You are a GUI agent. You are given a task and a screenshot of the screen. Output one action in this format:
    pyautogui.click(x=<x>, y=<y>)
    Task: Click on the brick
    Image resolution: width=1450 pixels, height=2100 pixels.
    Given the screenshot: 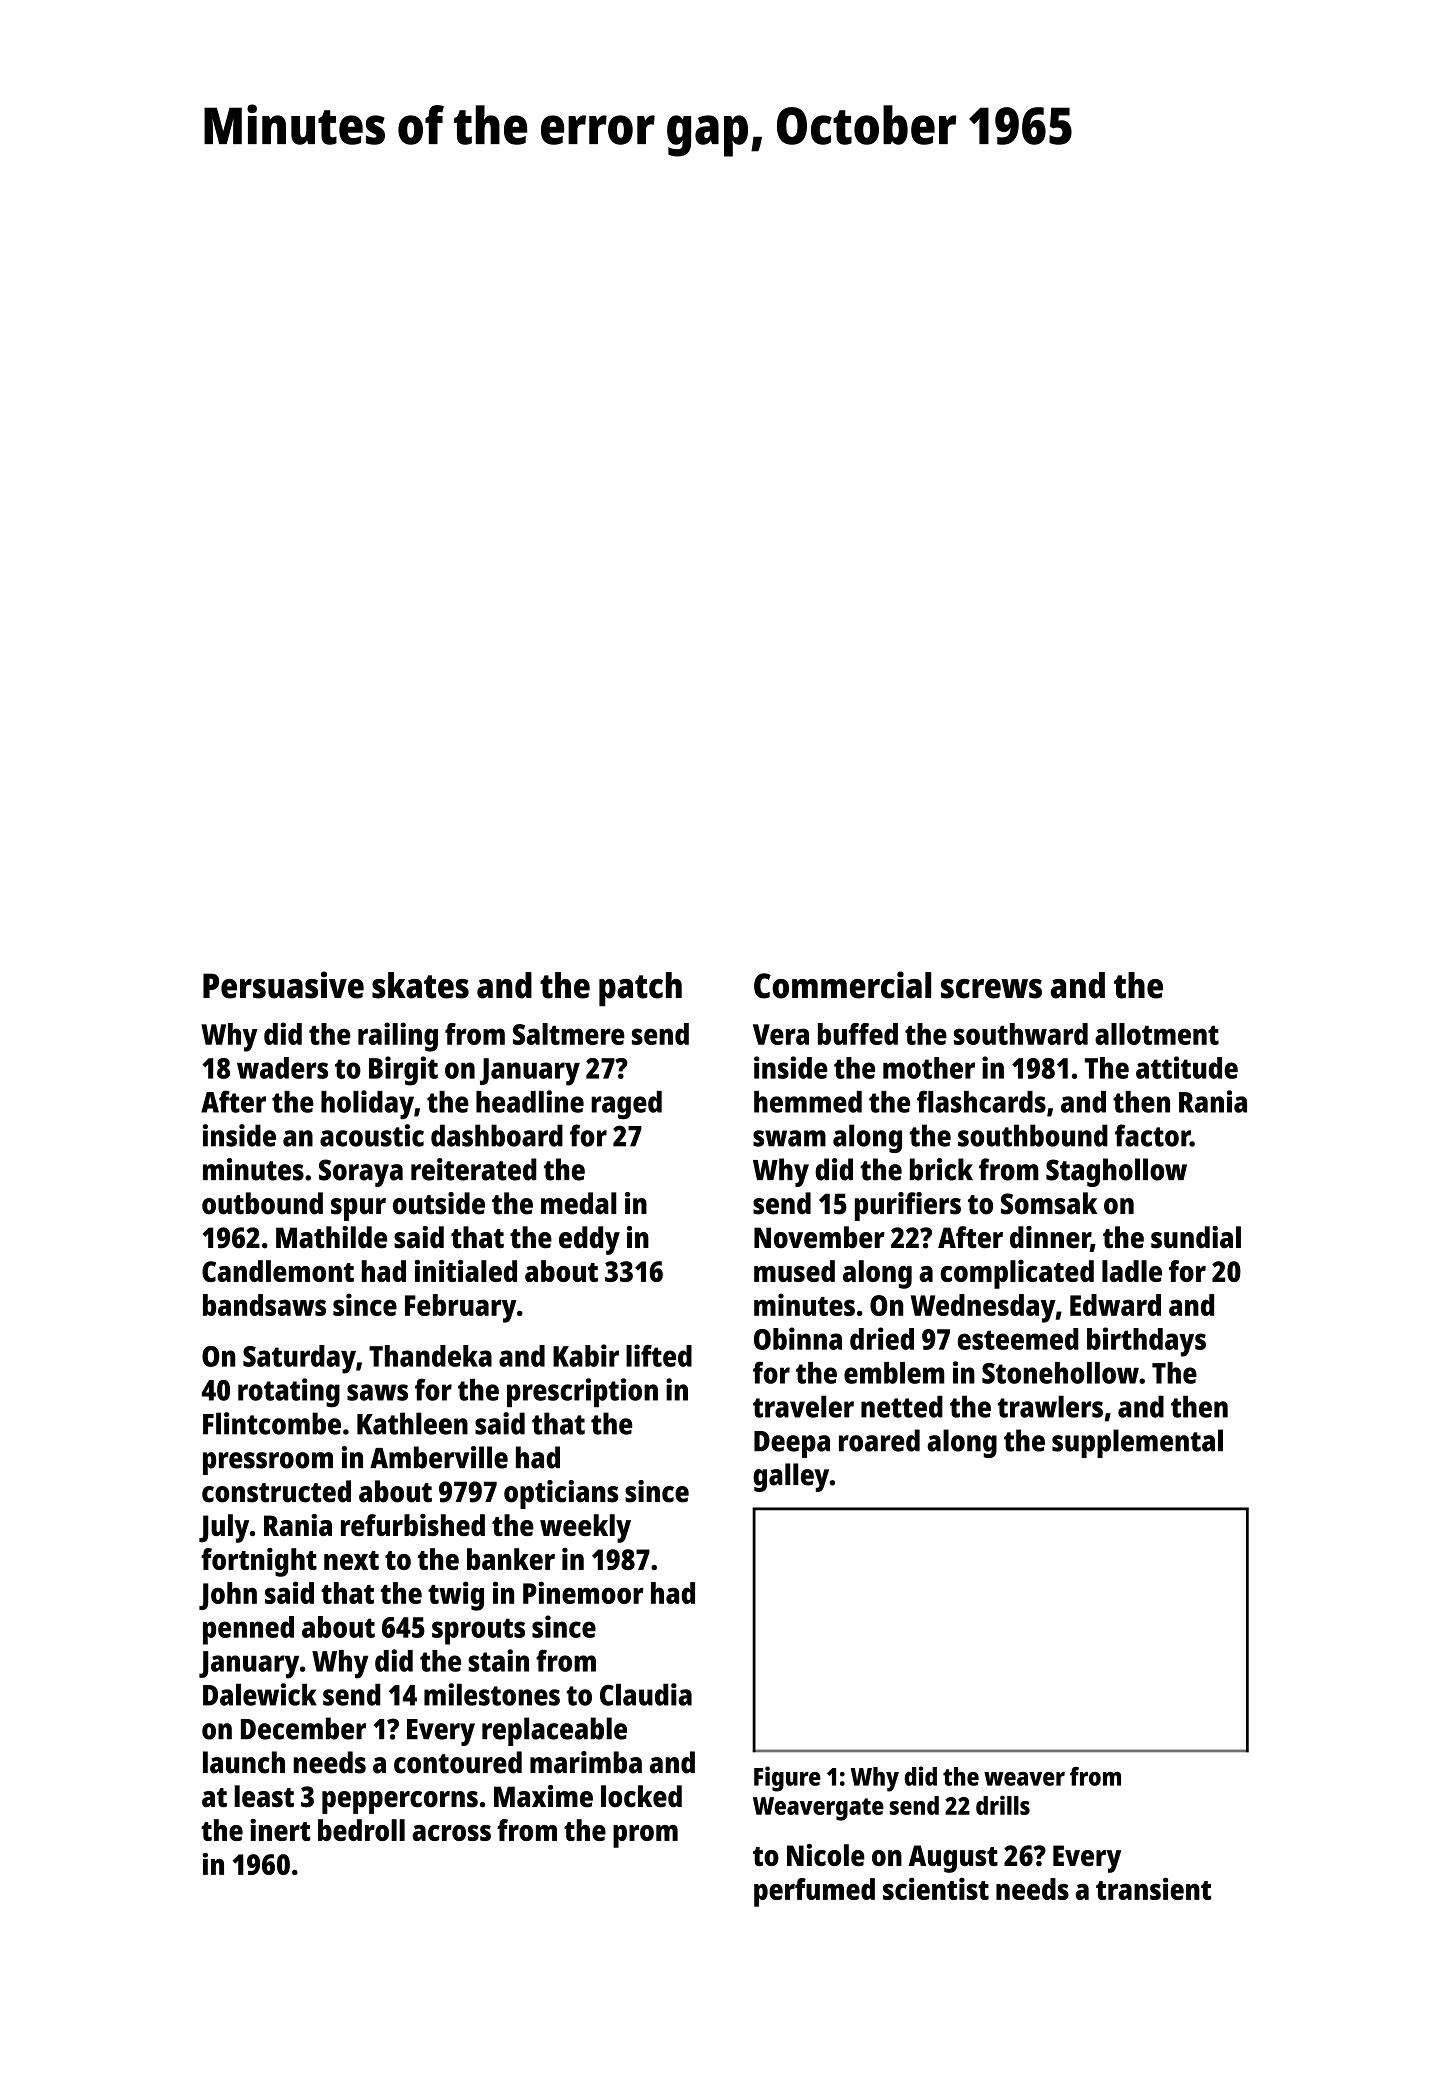 What is the action you would take?
    pyautogui.click(x=941, y=1169)
